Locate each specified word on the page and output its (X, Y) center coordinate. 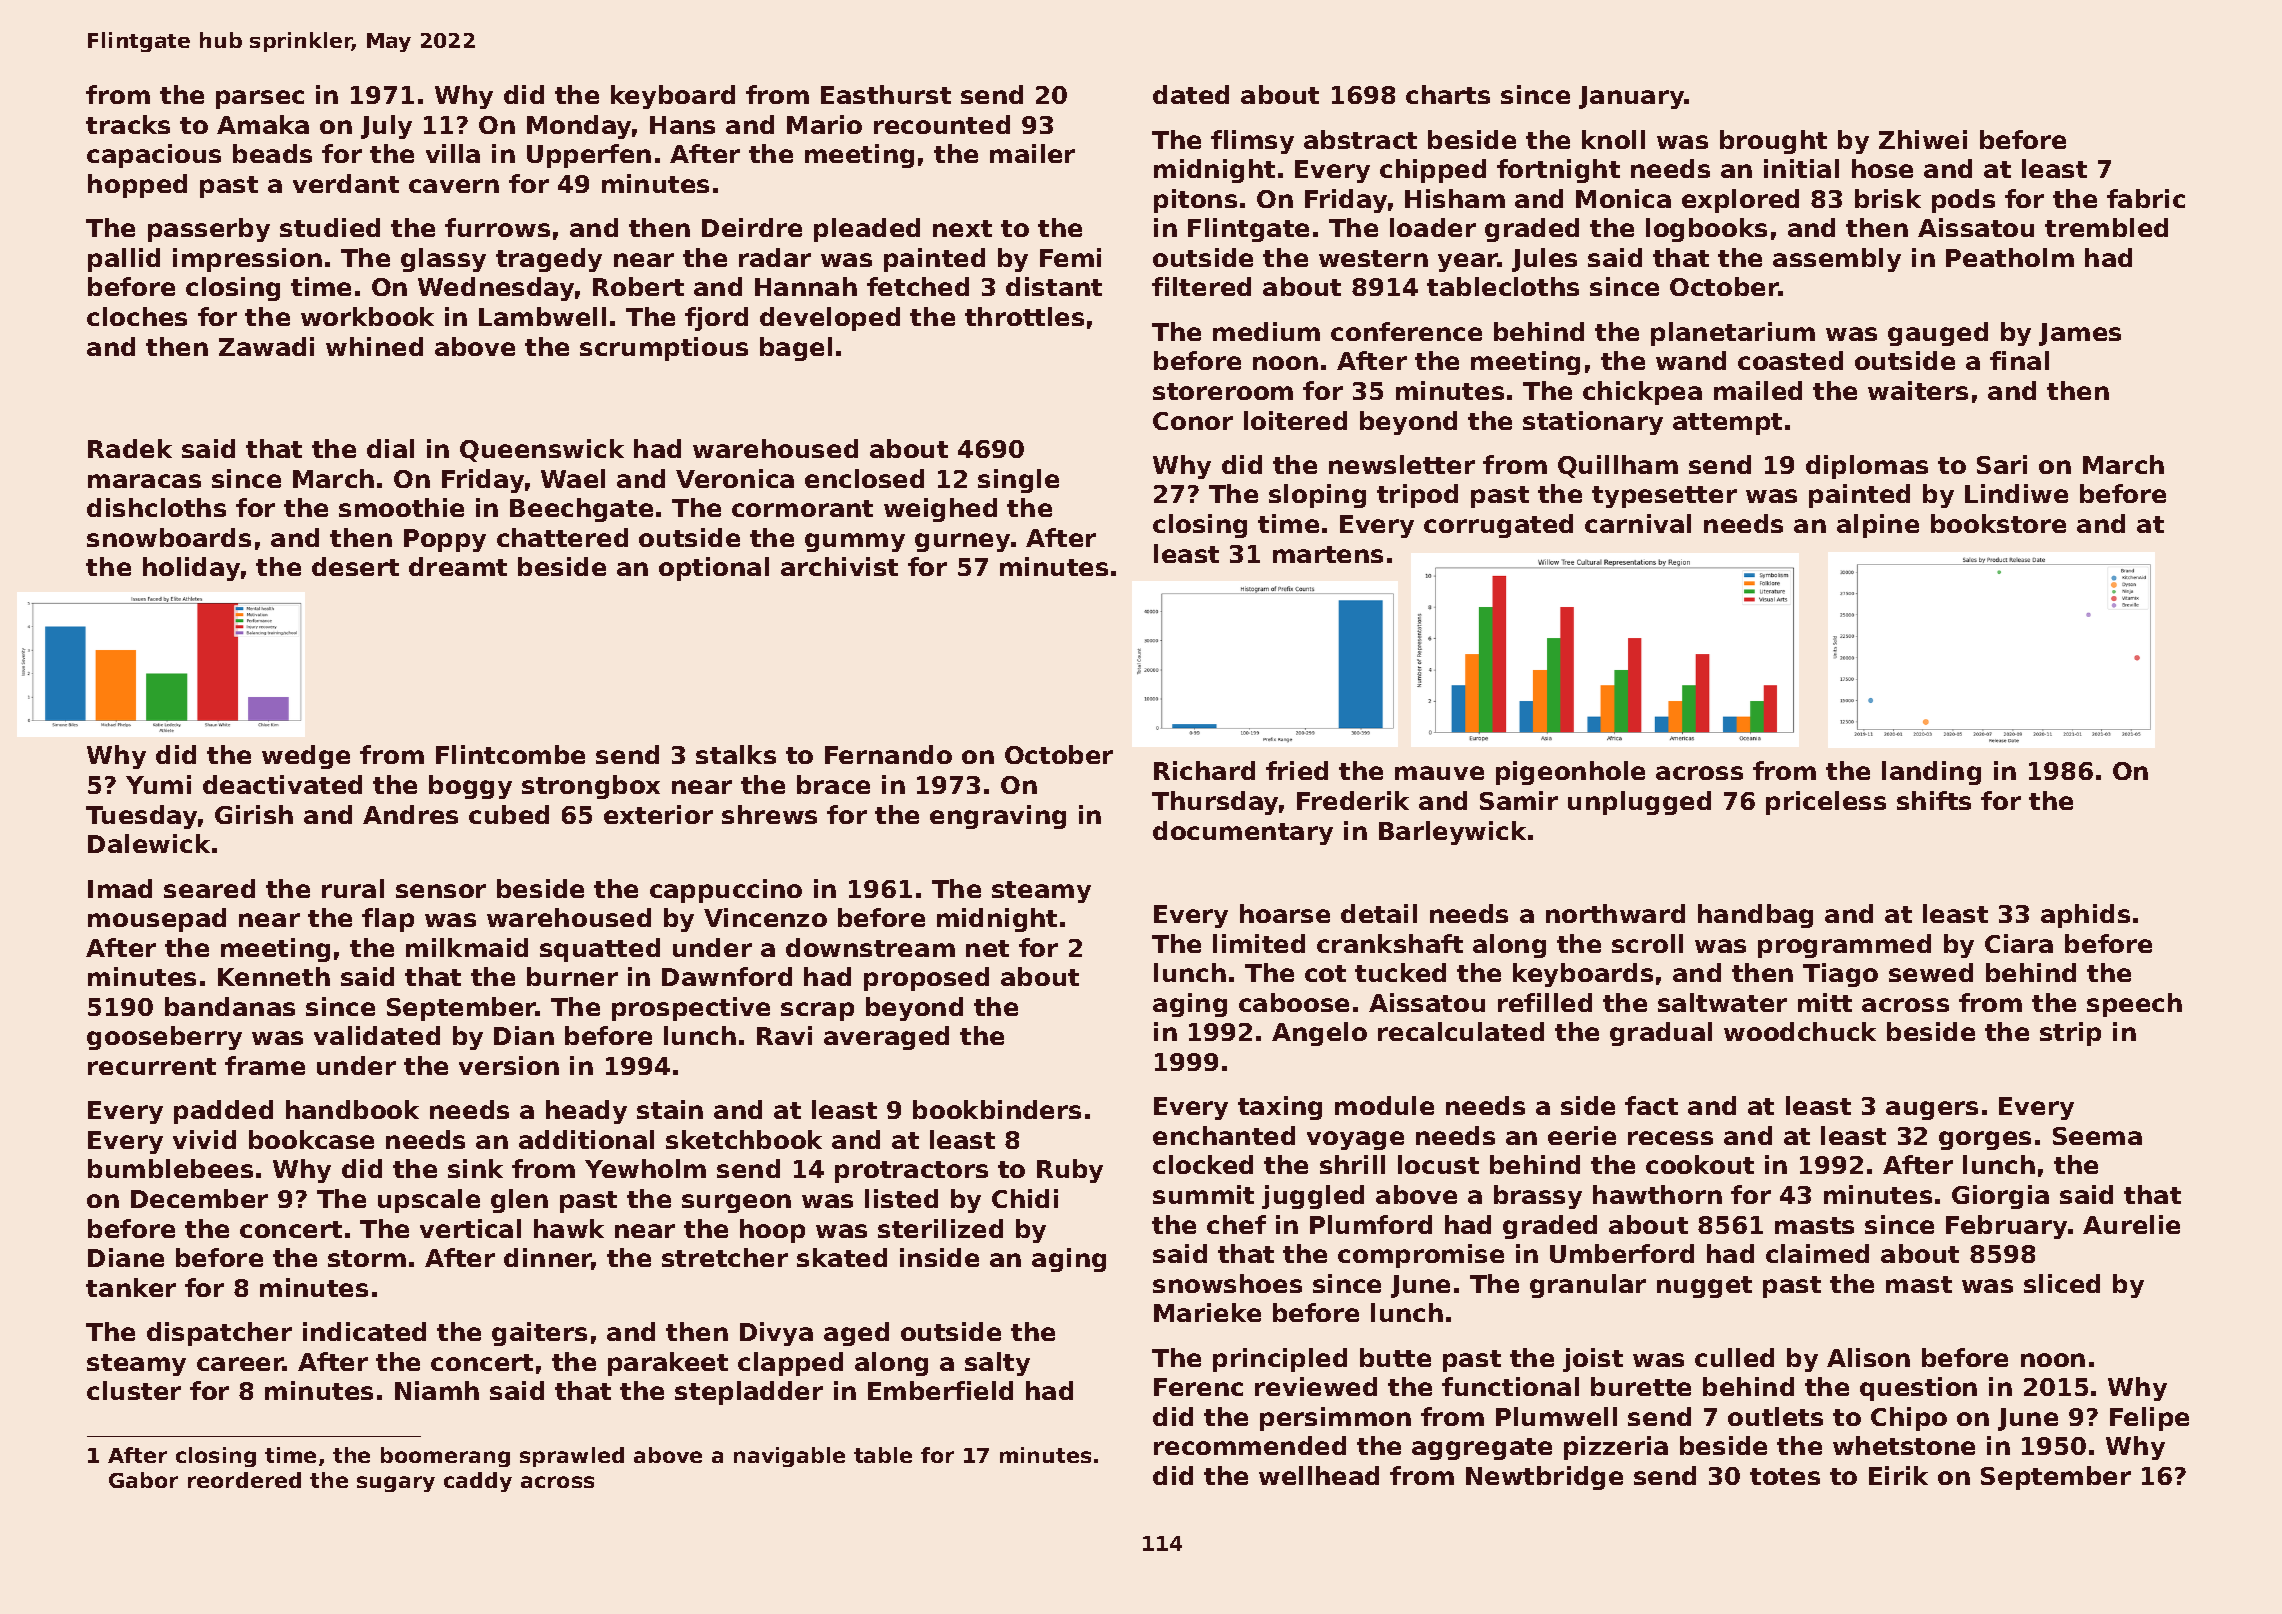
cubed (509, 814)
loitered (1295, 420)
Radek (130, 448)
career (240, 1364)
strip (2070, 1034)
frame (265, 1065)
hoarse (1285, 913)
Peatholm (2010, 257)
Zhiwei (1923, 139)
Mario (824, 124)
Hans (682, 125)
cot (1325, 973)
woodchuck (1800, 1031)
